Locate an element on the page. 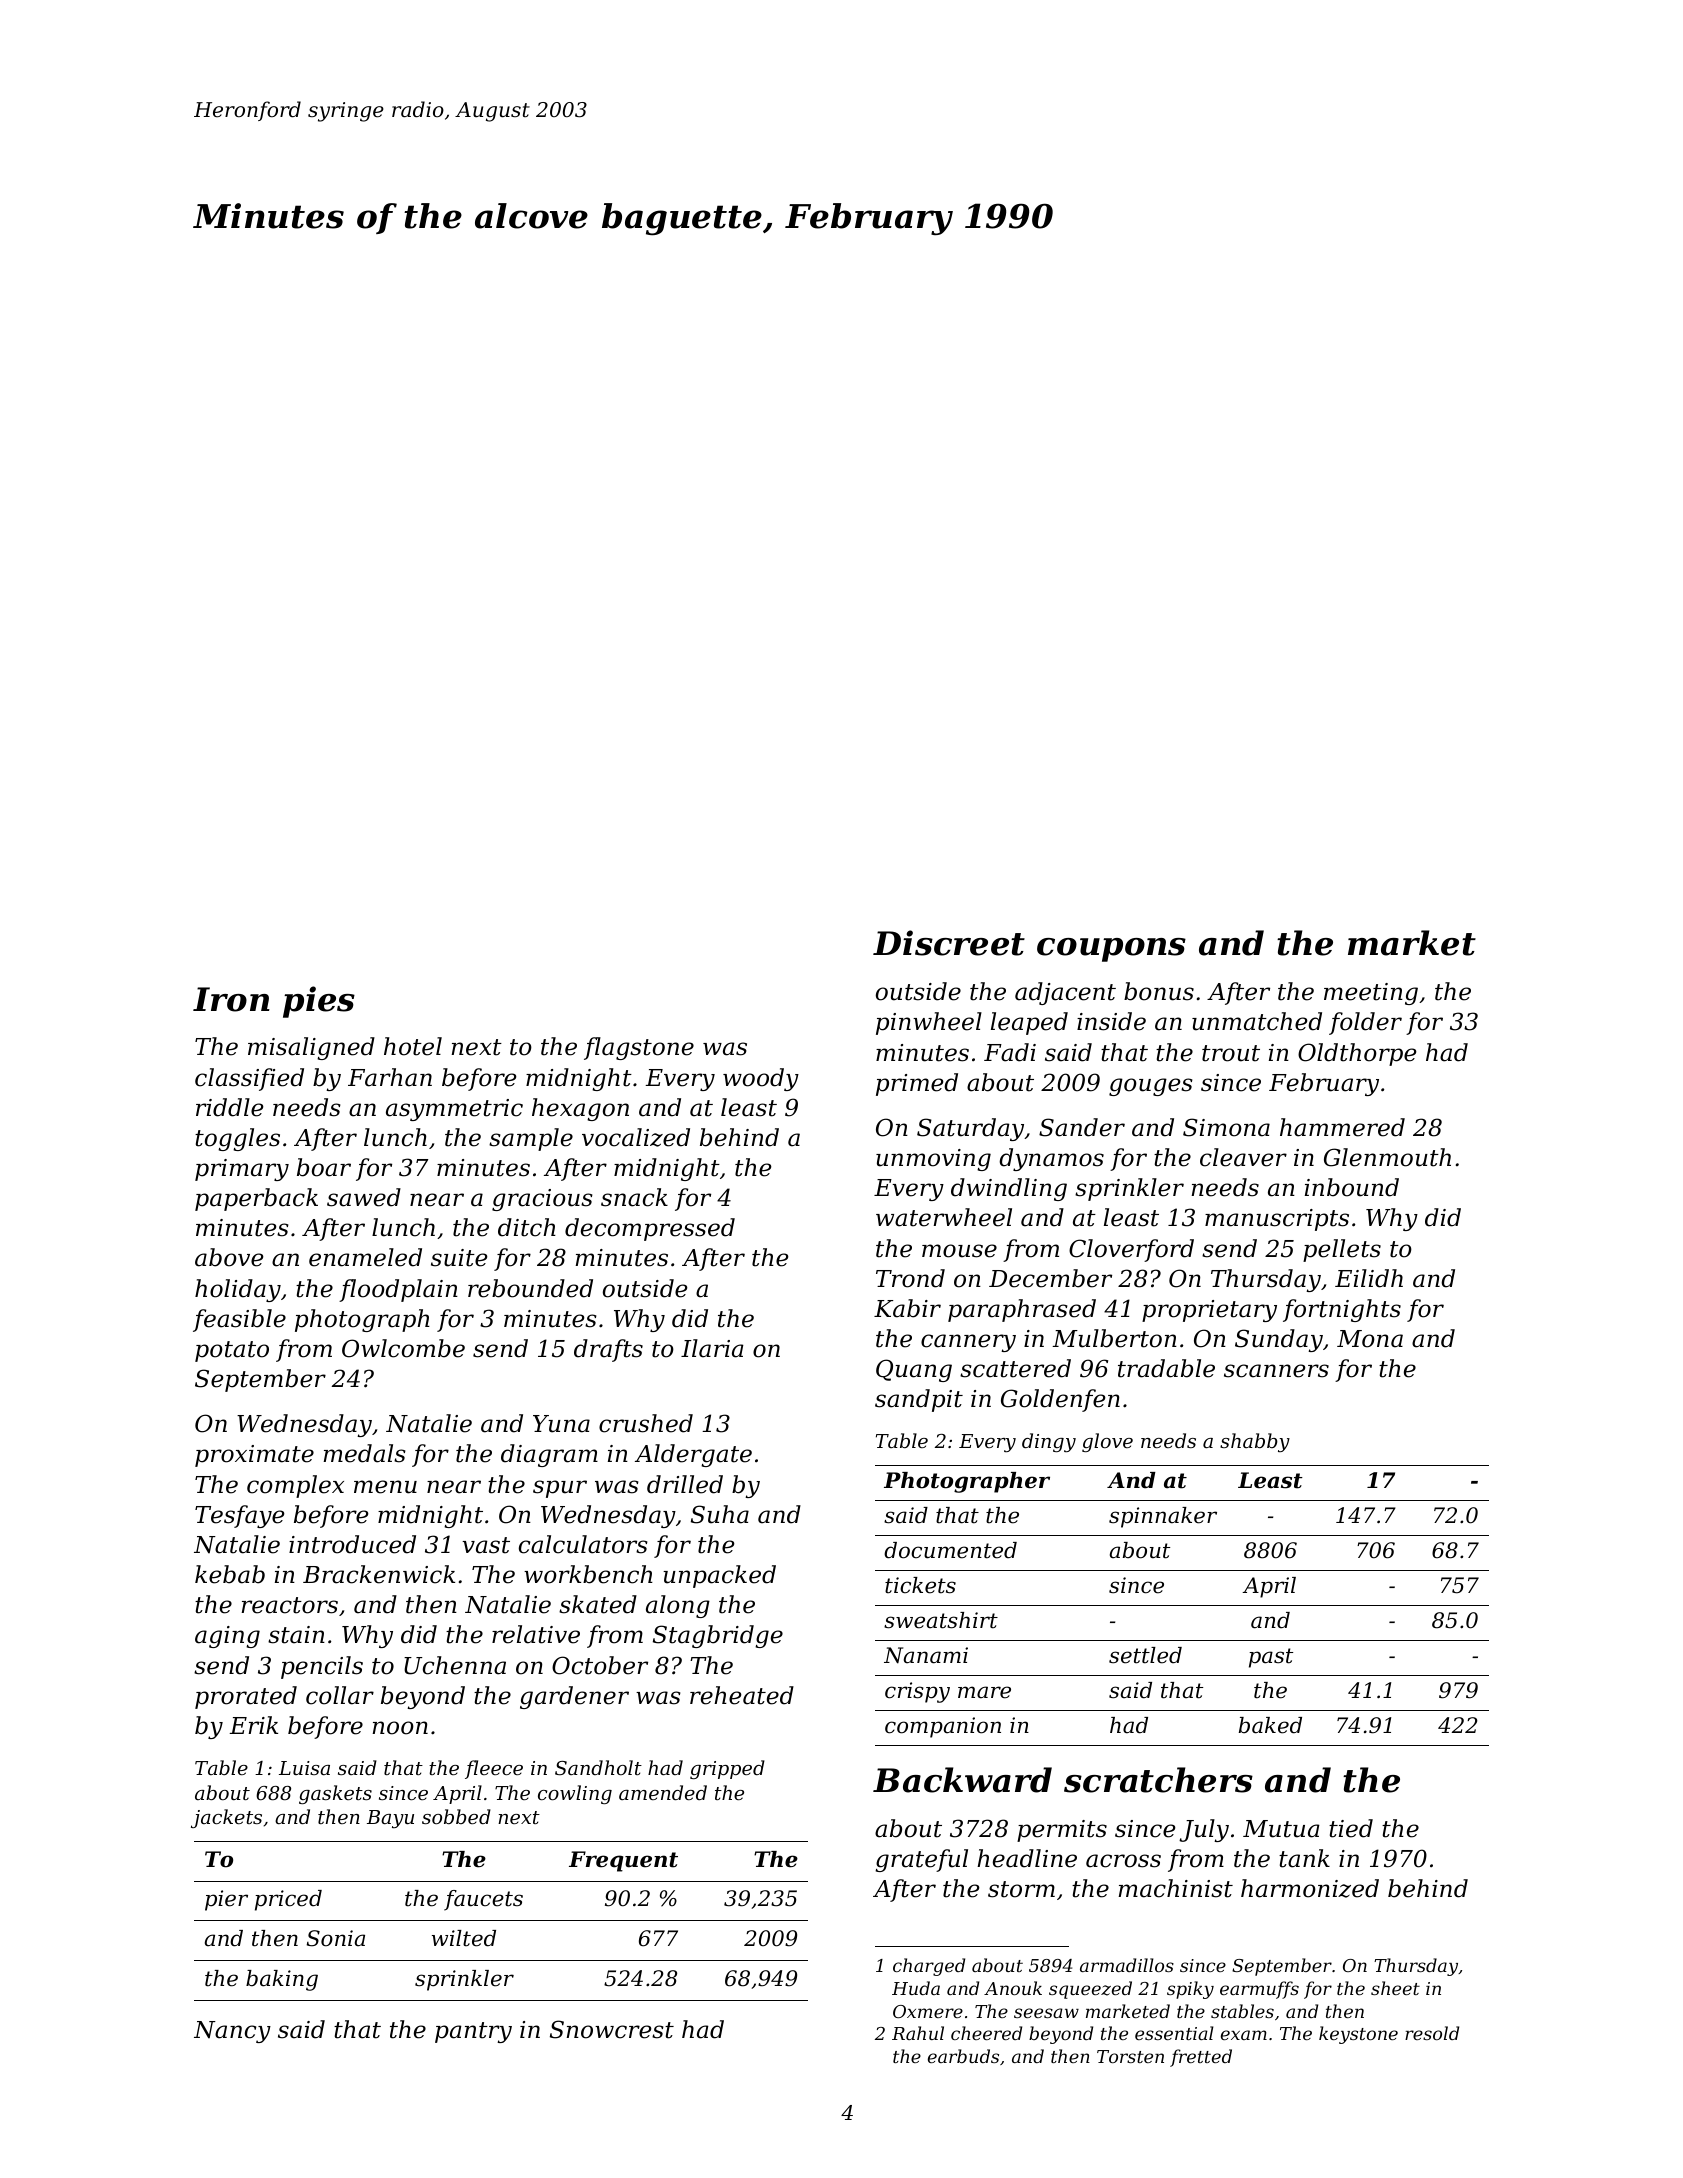  priced is located at coordinates (288, 1900).
